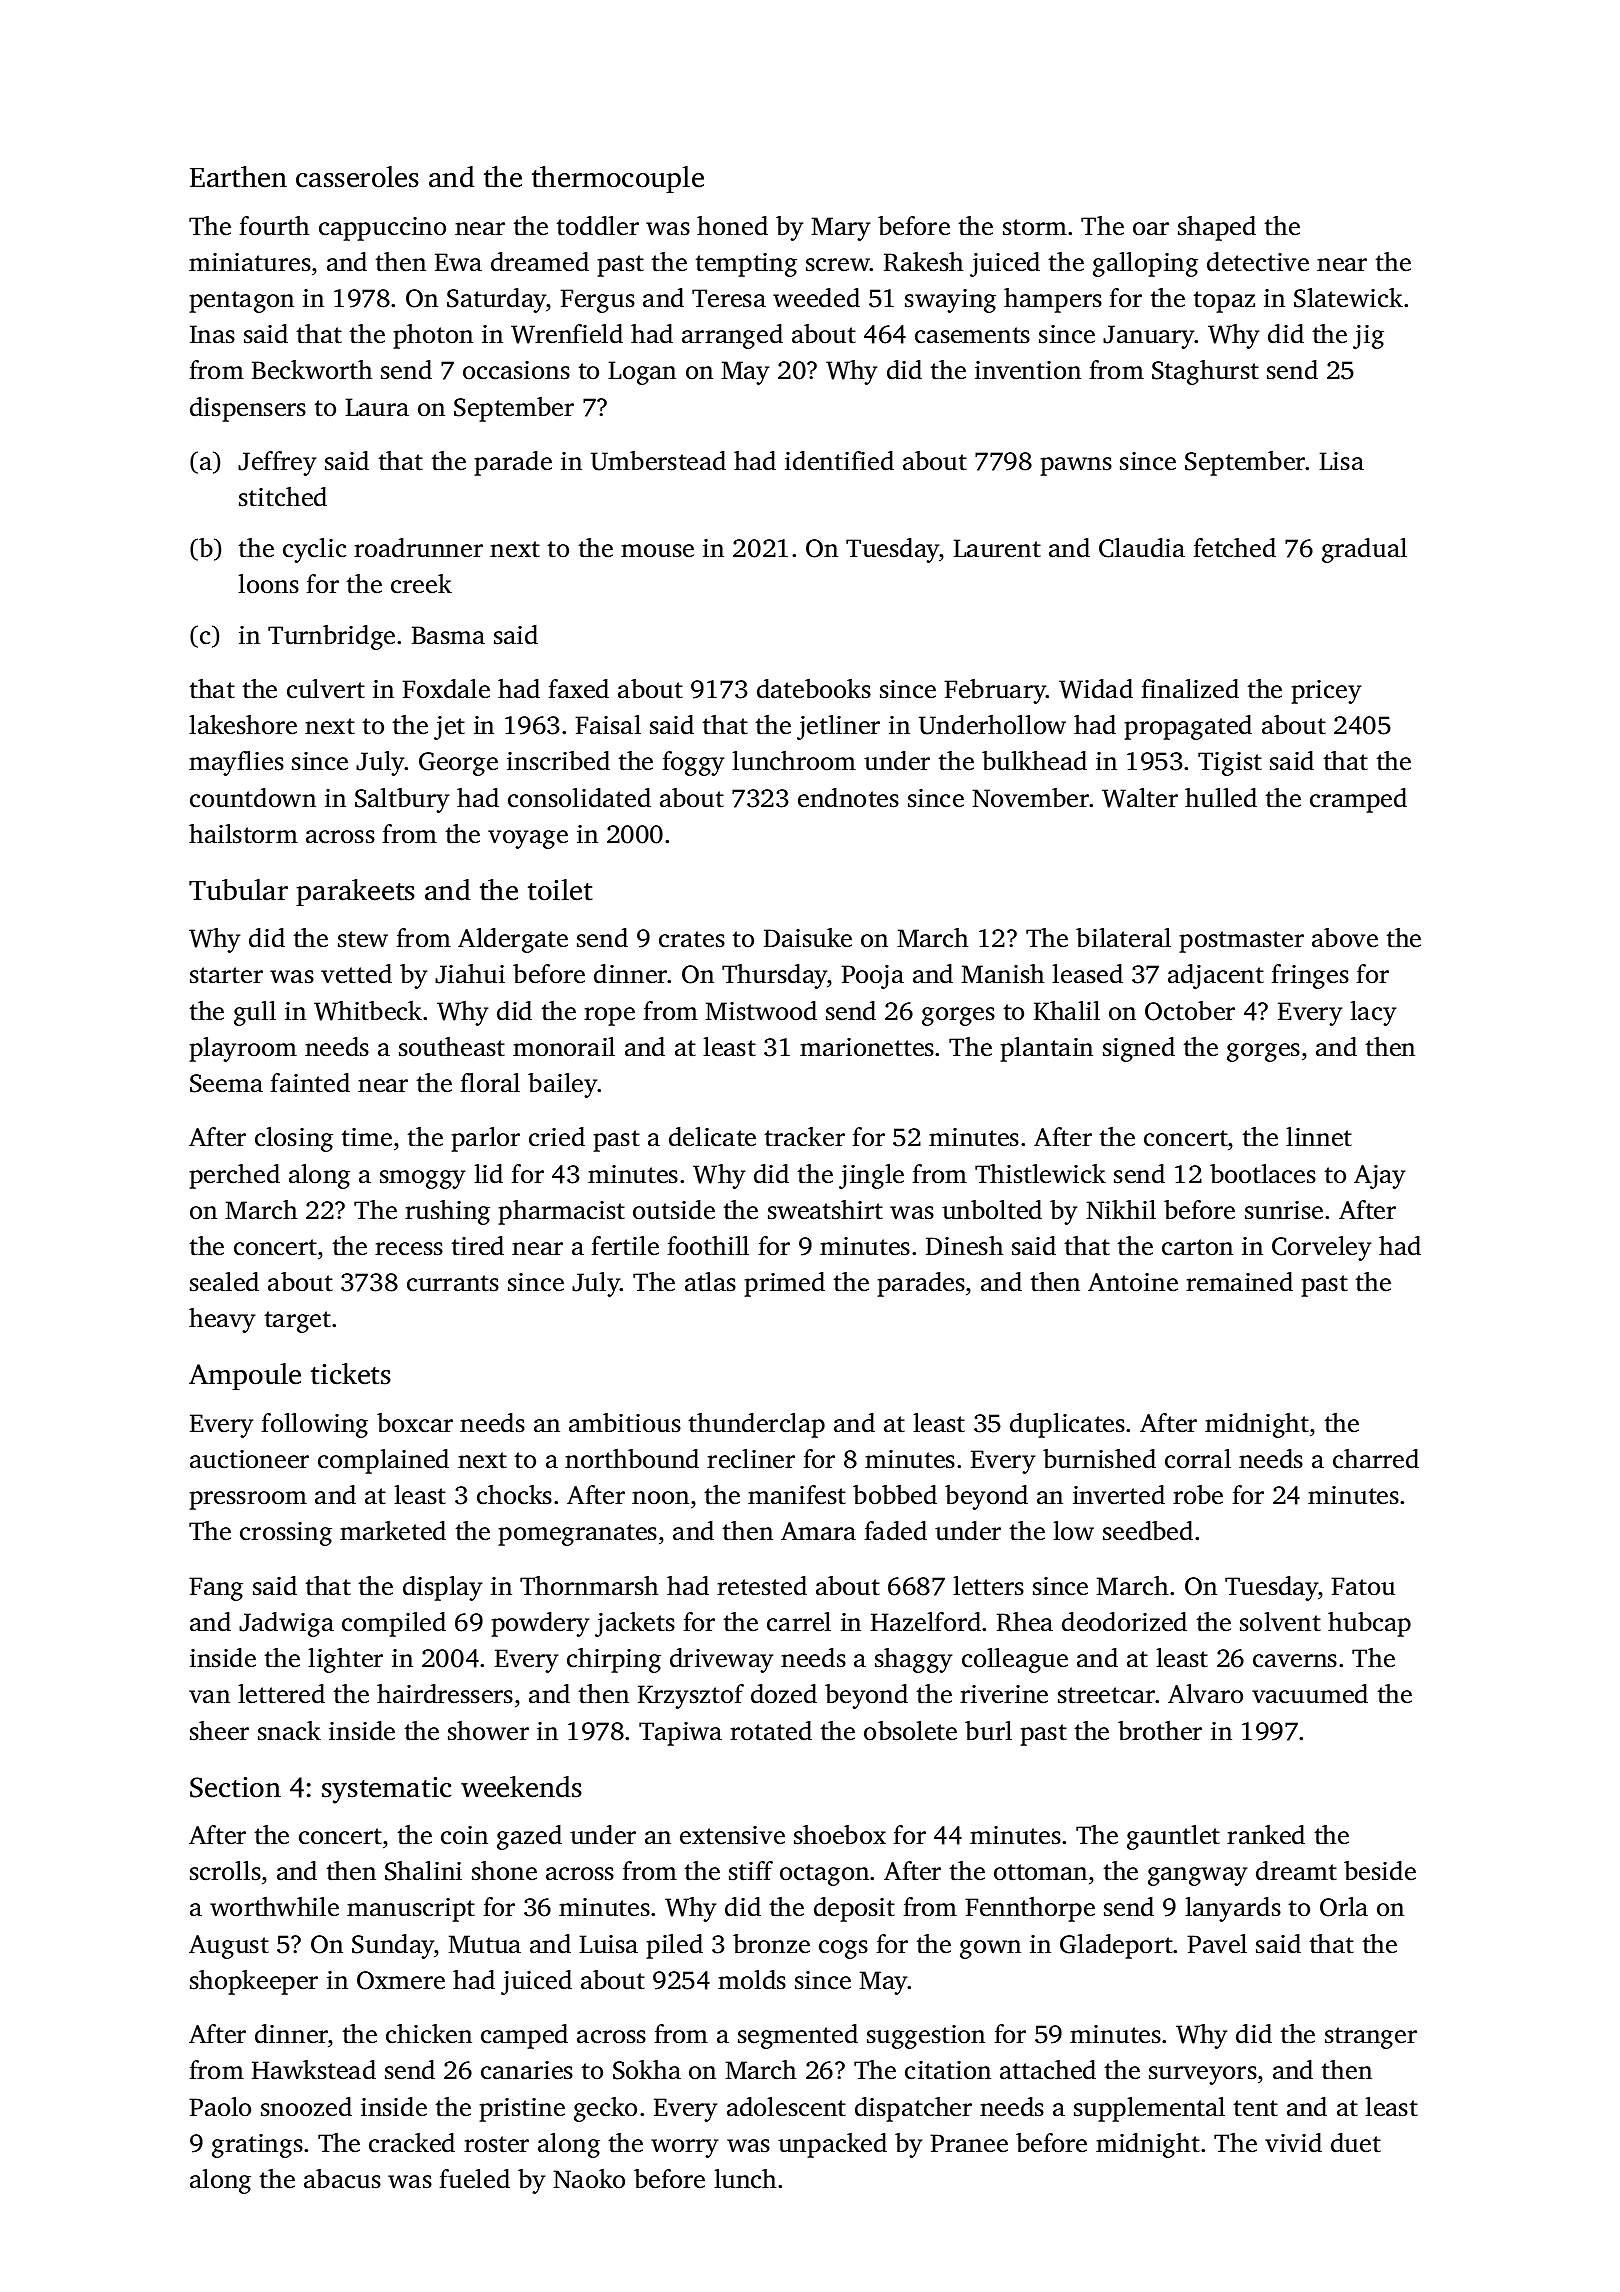 Image resolution: width=1620 pixels, height=2292 pixels. Describe the element at coordinates (453, 1283) in the screenshot. I see `currants` at that location.
